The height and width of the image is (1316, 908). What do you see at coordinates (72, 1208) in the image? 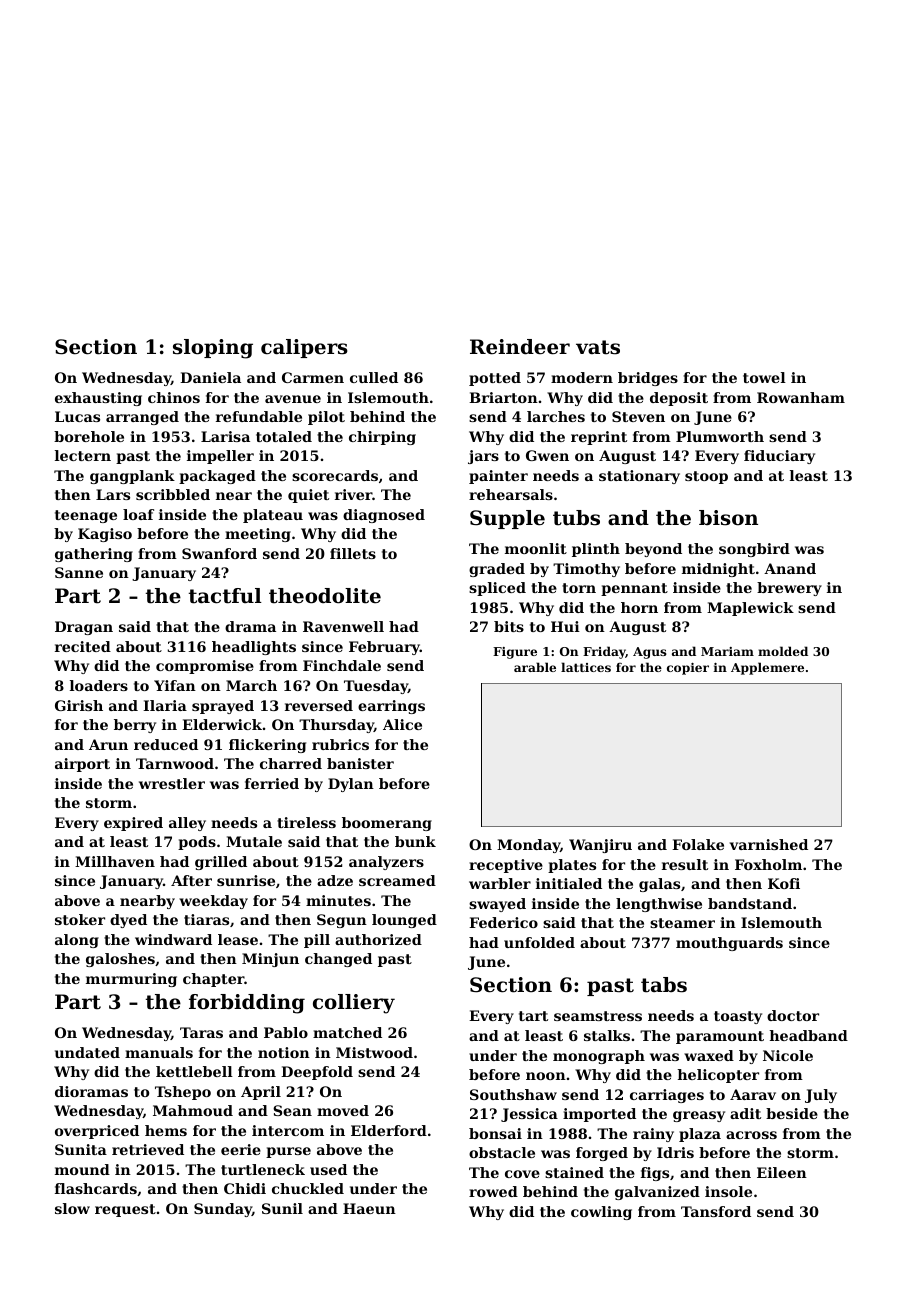
I see `slow` at bounding box center [72, 1208].
